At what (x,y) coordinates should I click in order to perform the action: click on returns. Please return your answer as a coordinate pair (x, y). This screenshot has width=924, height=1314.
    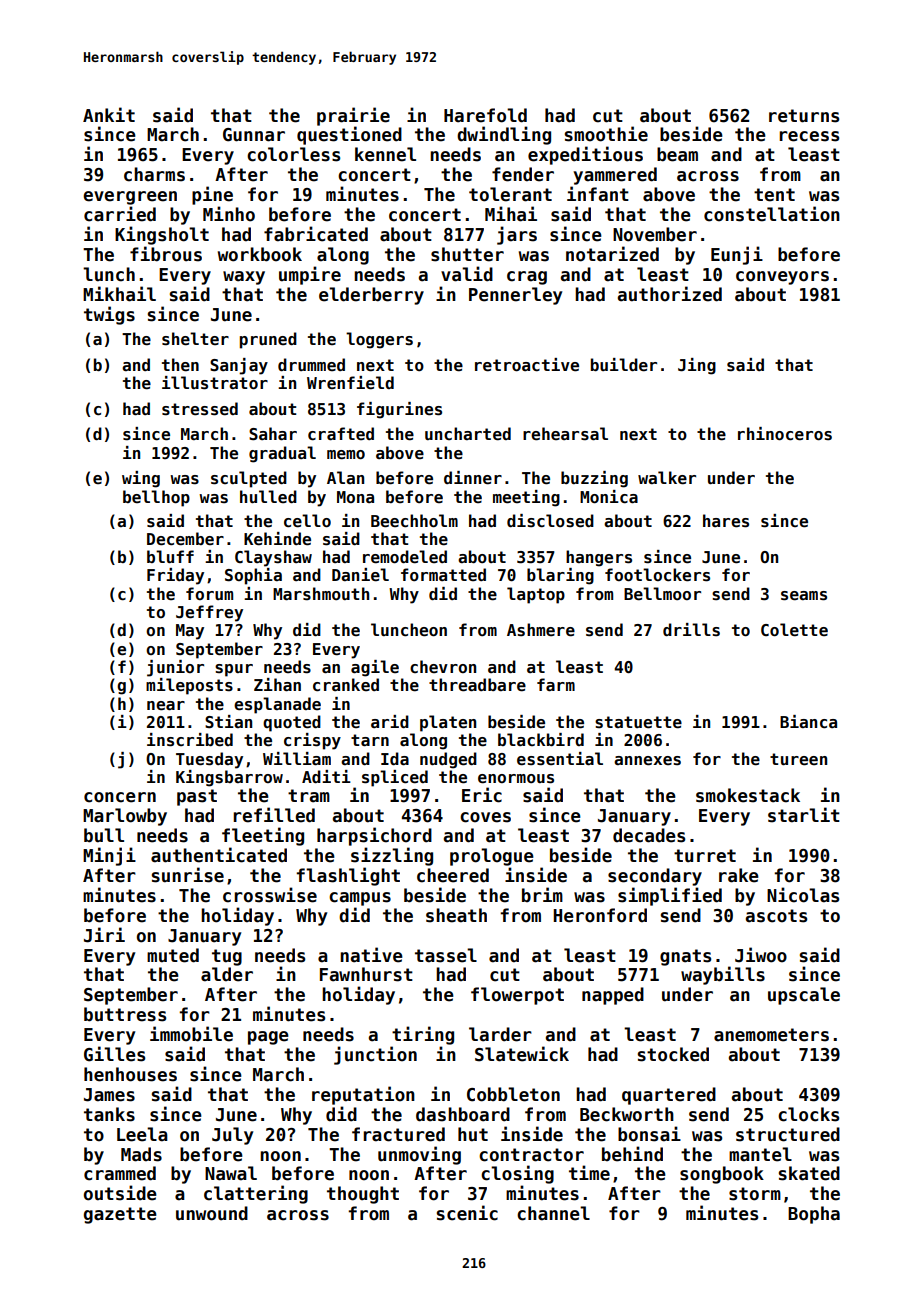
    Looking at the image, I should click on (804, 116).
